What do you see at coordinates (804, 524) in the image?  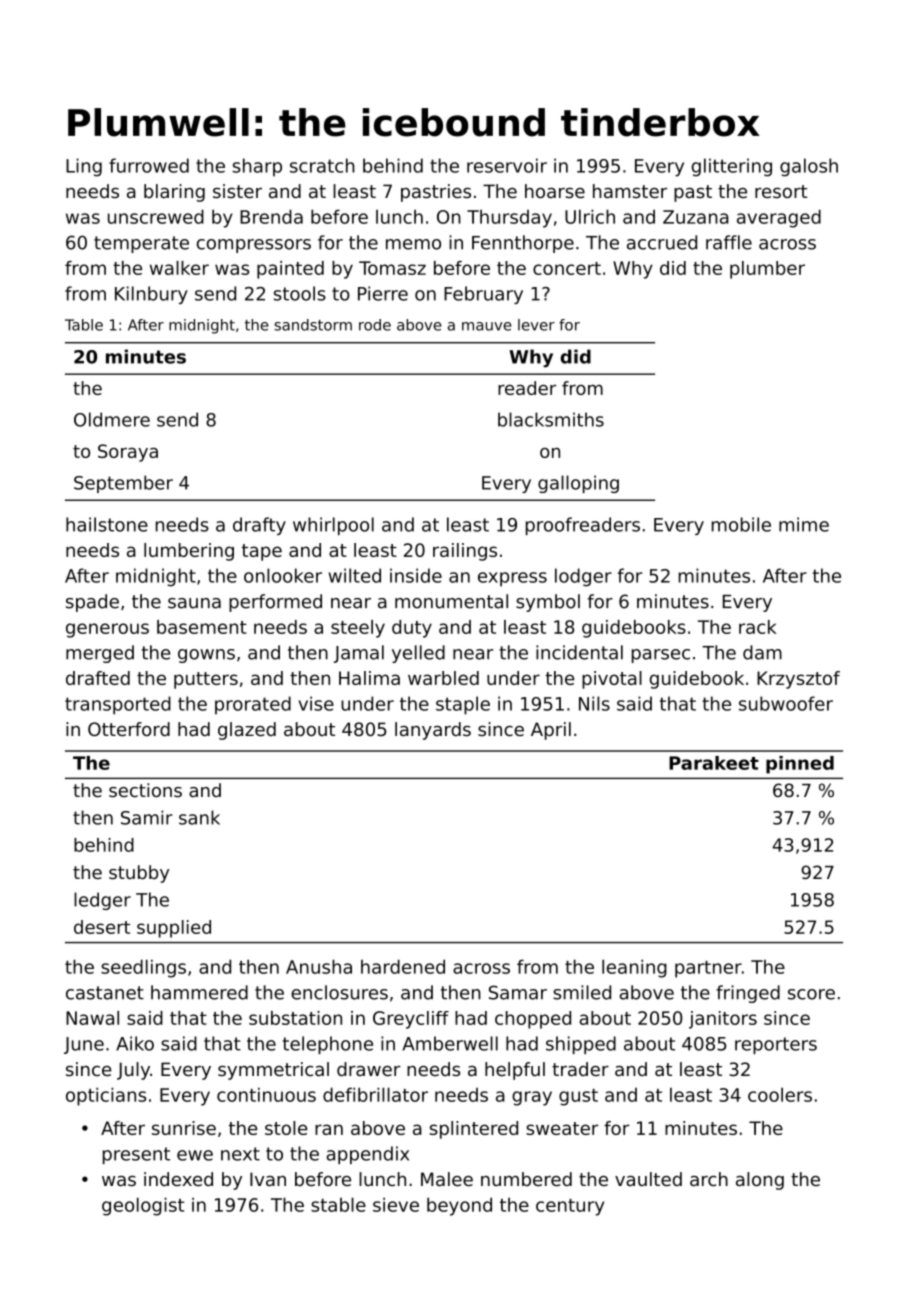 I see `mime` at bounding box center [804, 524].
